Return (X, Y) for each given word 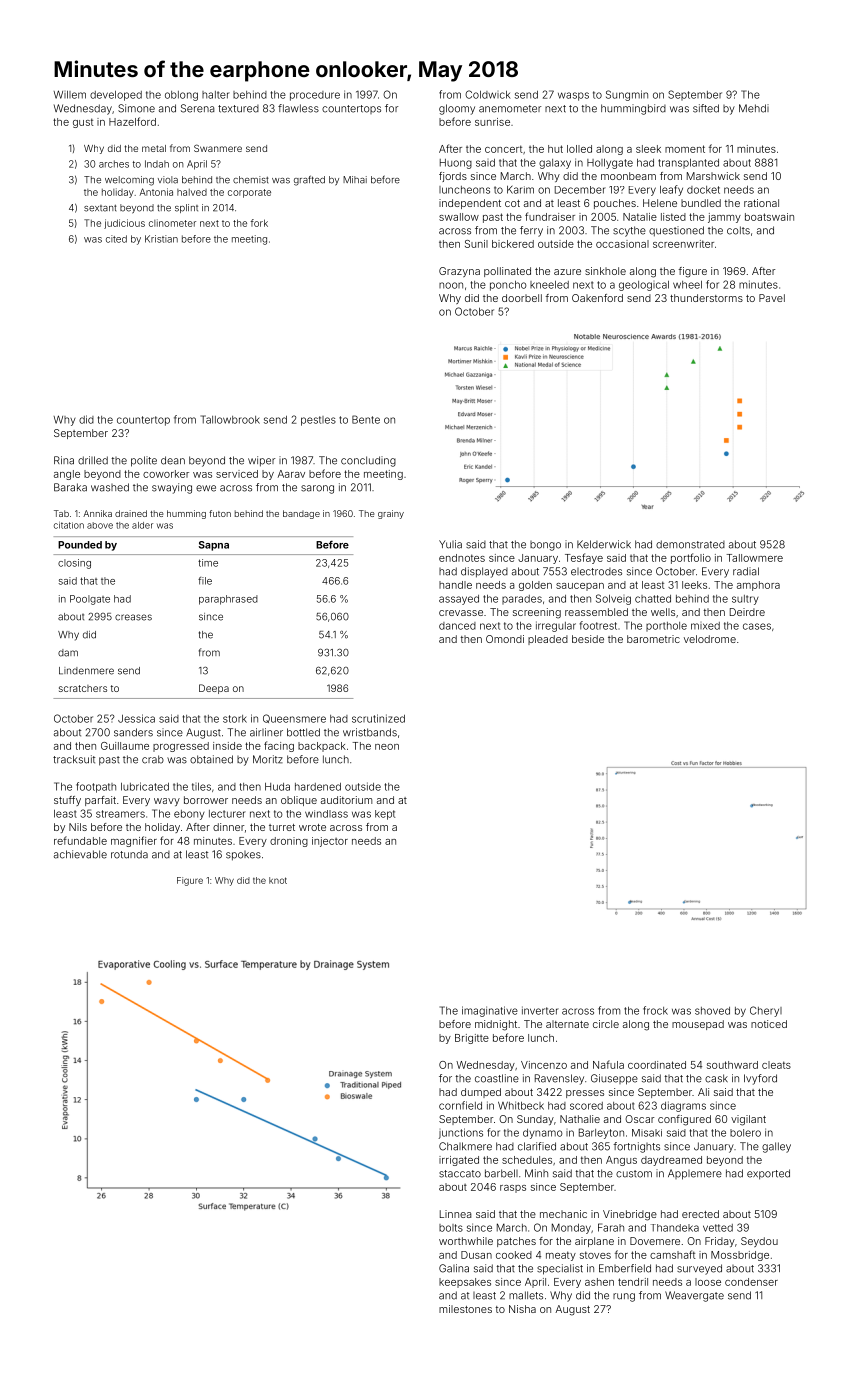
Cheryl (766, 1011)
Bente (366, 419)
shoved (712, 1011)
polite (144, 461)
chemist (251, 180)
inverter (540, 1010)
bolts (451, 1228)
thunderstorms (706, 298)
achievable (80, 854)
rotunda (129, 854)
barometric (653, 639)
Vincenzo (544, 1065)
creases (133, 617)
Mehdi (754, 108)
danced (457, 626)
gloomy (457, 109)
